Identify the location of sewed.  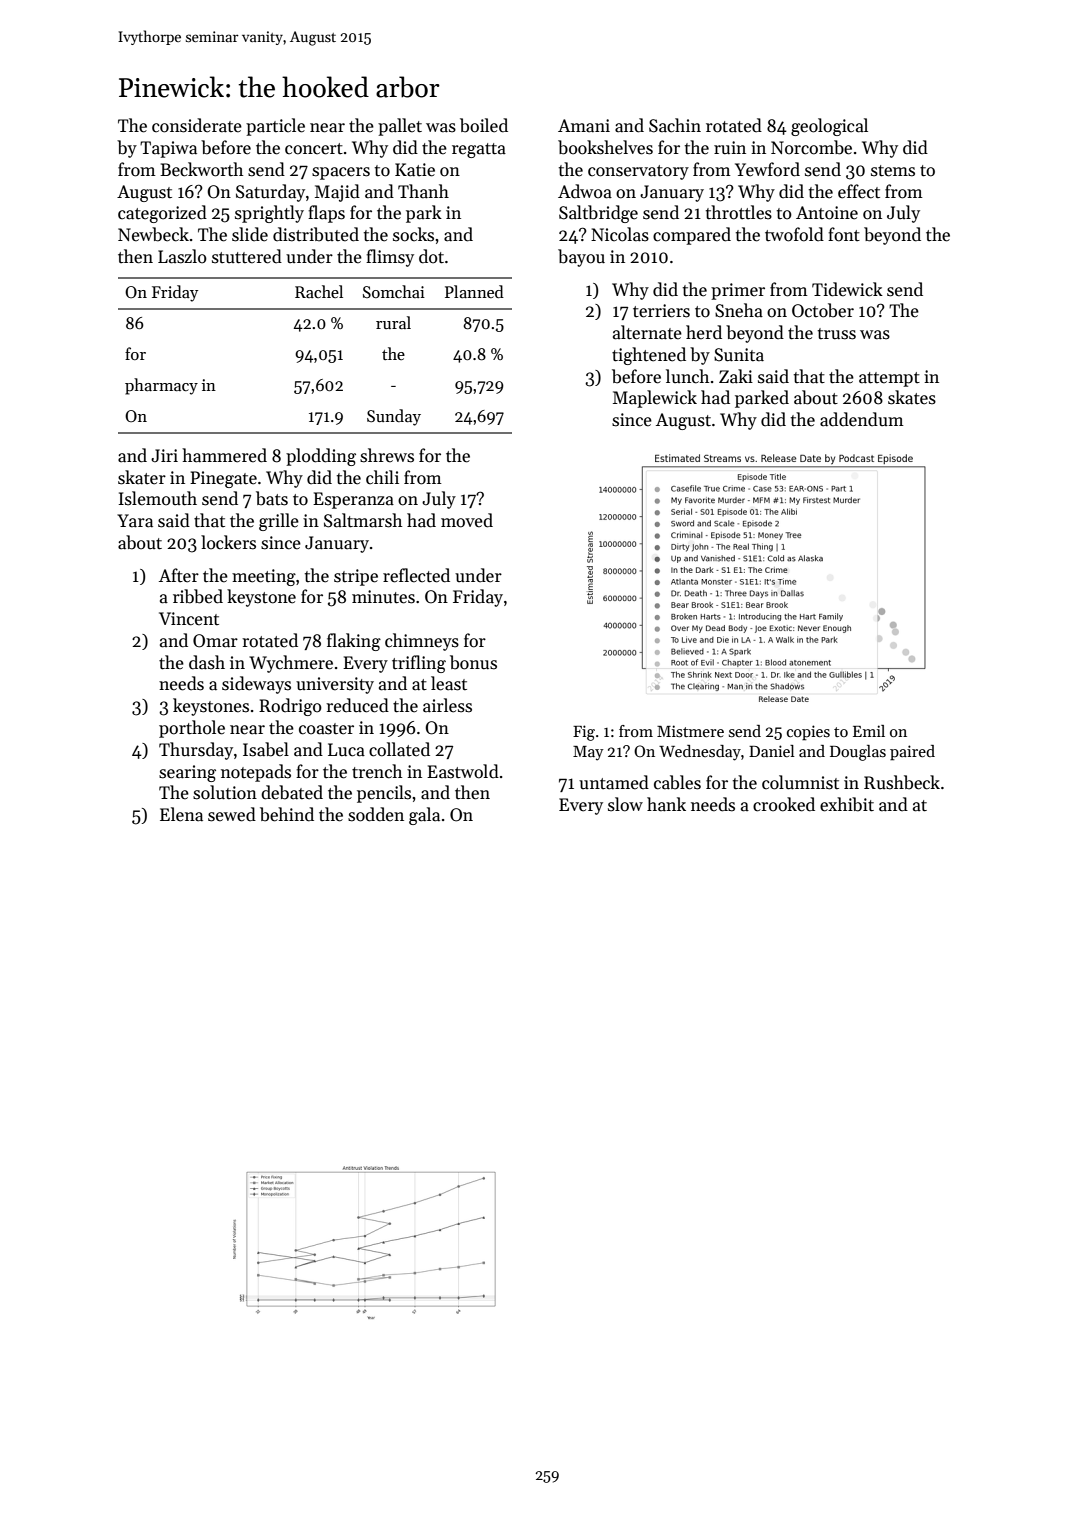
(232, 814).
